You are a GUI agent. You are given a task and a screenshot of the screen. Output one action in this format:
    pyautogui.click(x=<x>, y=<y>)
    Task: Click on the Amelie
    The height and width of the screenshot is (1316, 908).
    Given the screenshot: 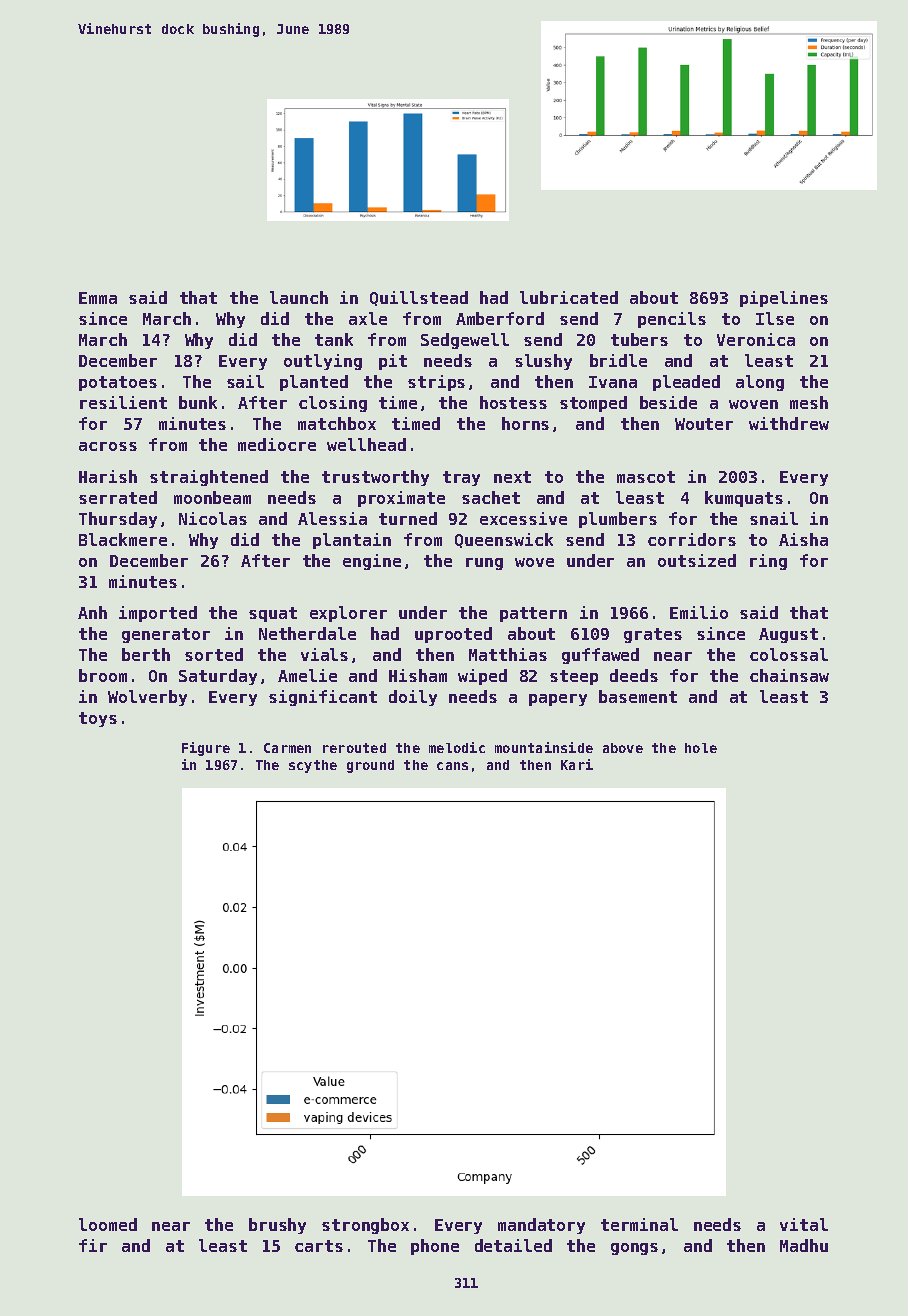 What is the action you would take?
    pyautogui.click(x=307, y=675)
